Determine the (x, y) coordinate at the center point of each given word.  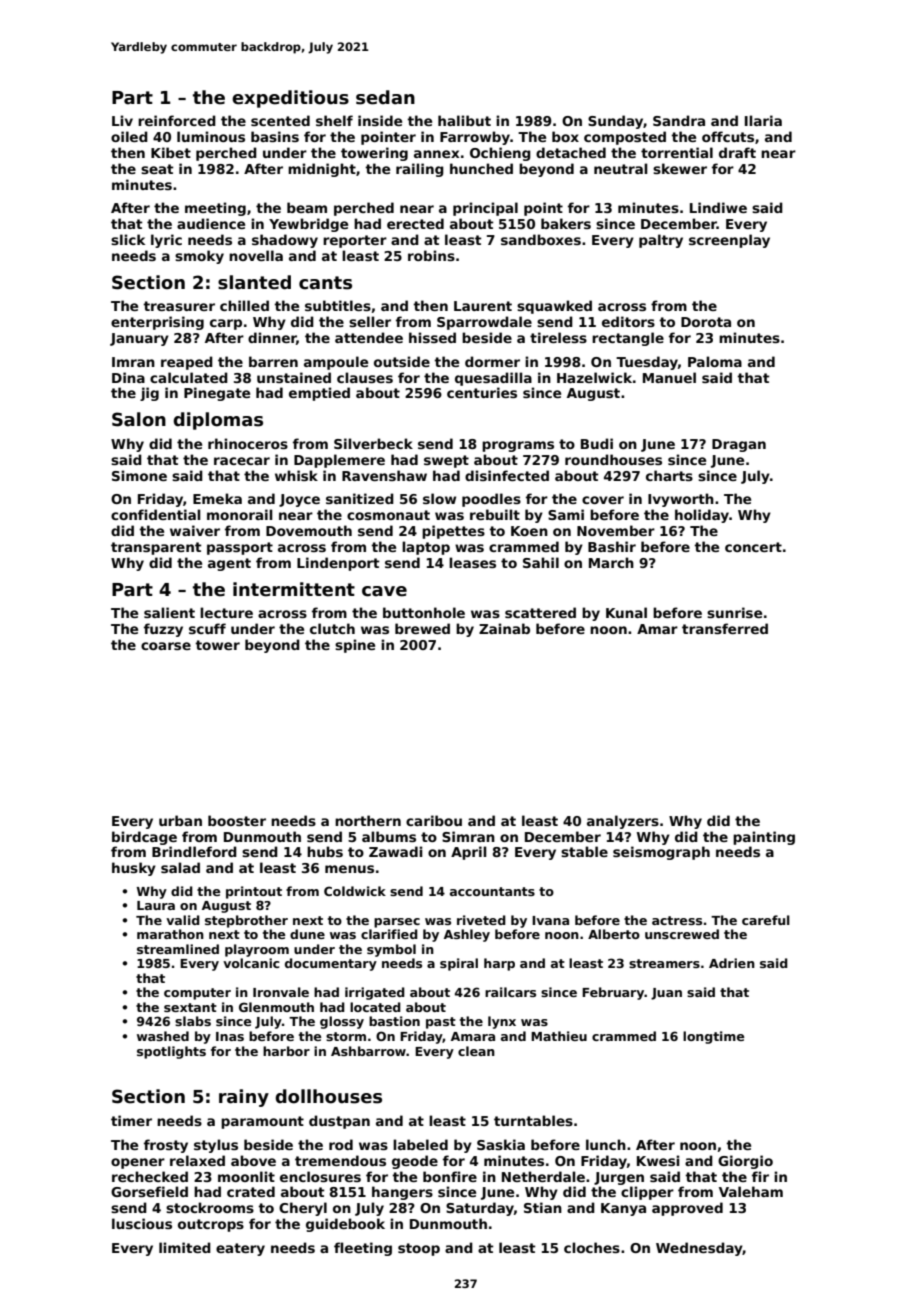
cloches (592, 1247)
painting (764, 838)
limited (185, 1247)
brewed (422, 628)
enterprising (157, 323)
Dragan (739, 445)
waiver (195, 530)
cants (325, 283)
